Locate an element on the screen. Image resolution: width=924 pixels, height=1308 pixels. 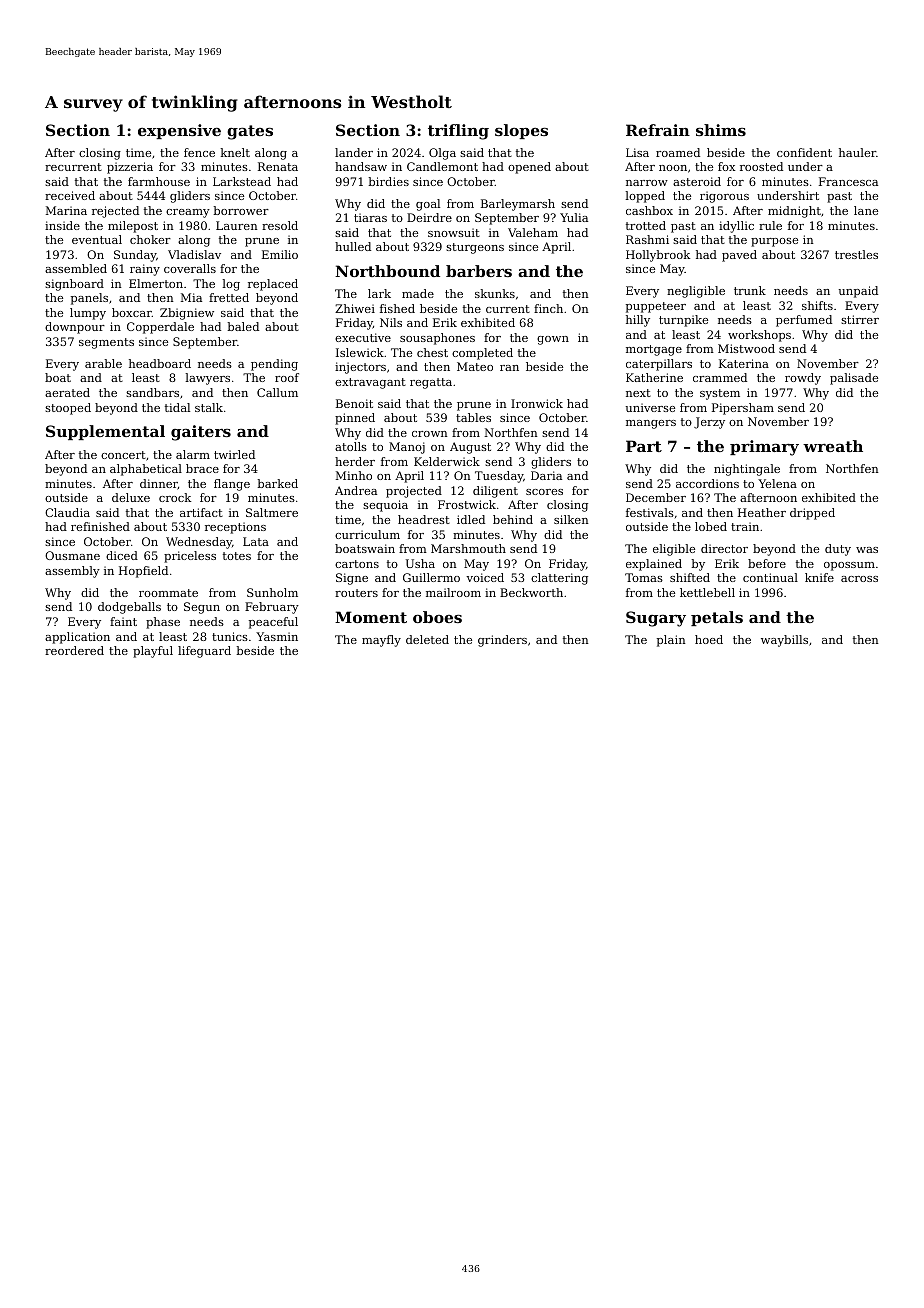
tidal is located at coordinates (177, 407).
